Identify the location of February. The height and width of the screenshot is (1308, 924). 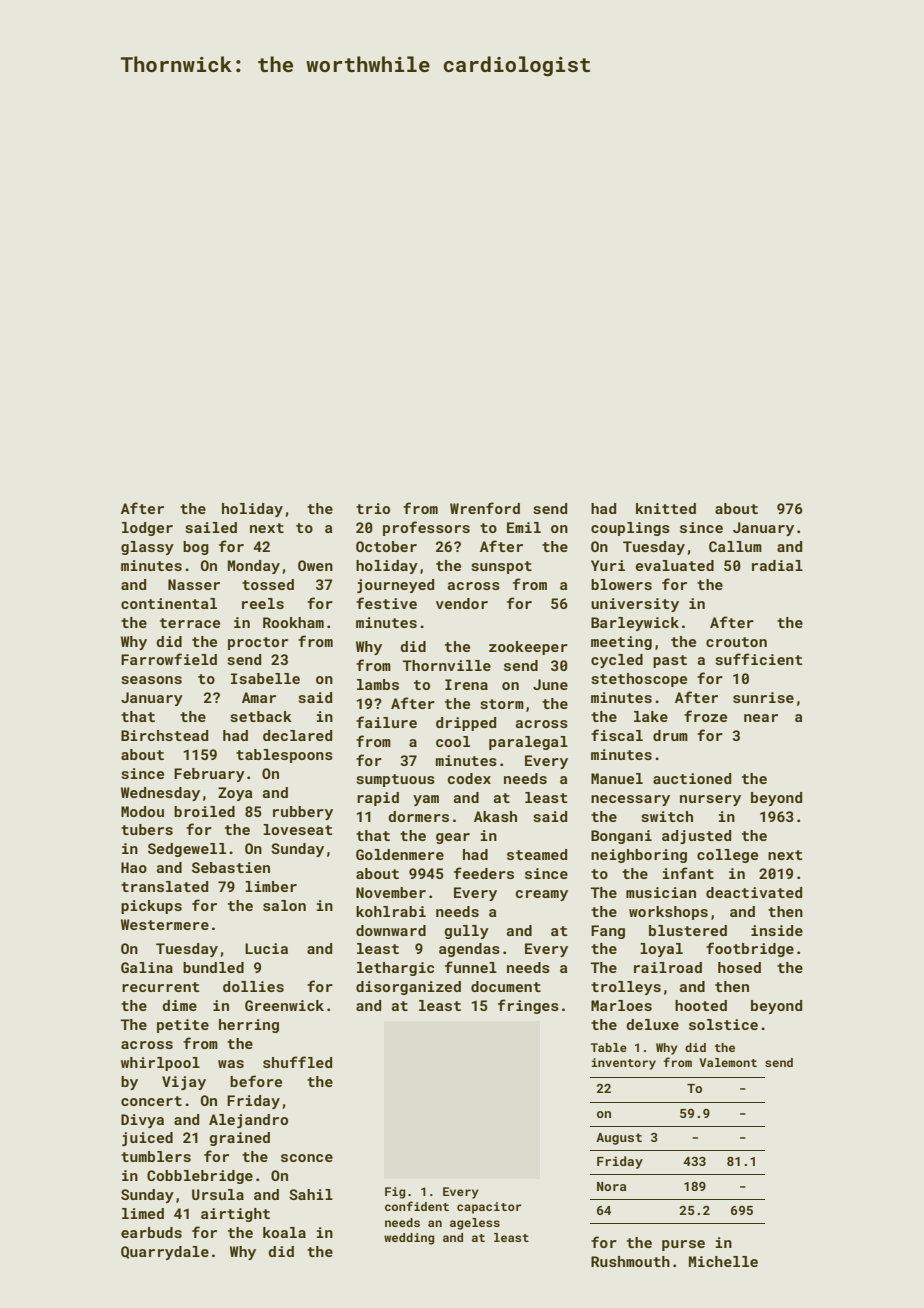
(209, 775).
